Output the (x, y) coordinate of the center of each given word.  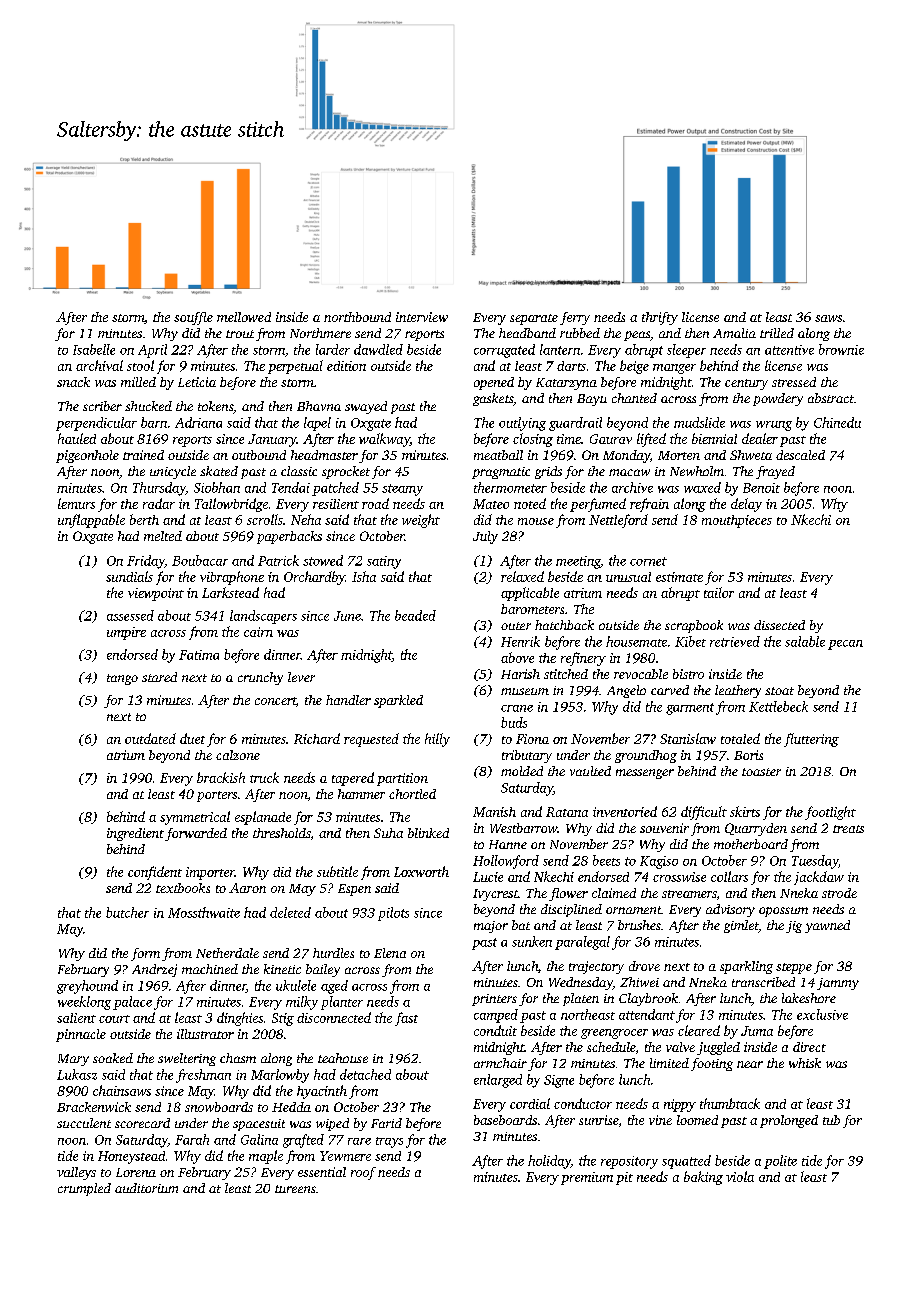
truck (264, 777)
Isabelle (94, 349)
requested (371, 740)
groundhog (646, 756)
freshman (203, 1076)
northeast (588, 1014)
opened (494, 383)
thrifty (660, 318)
